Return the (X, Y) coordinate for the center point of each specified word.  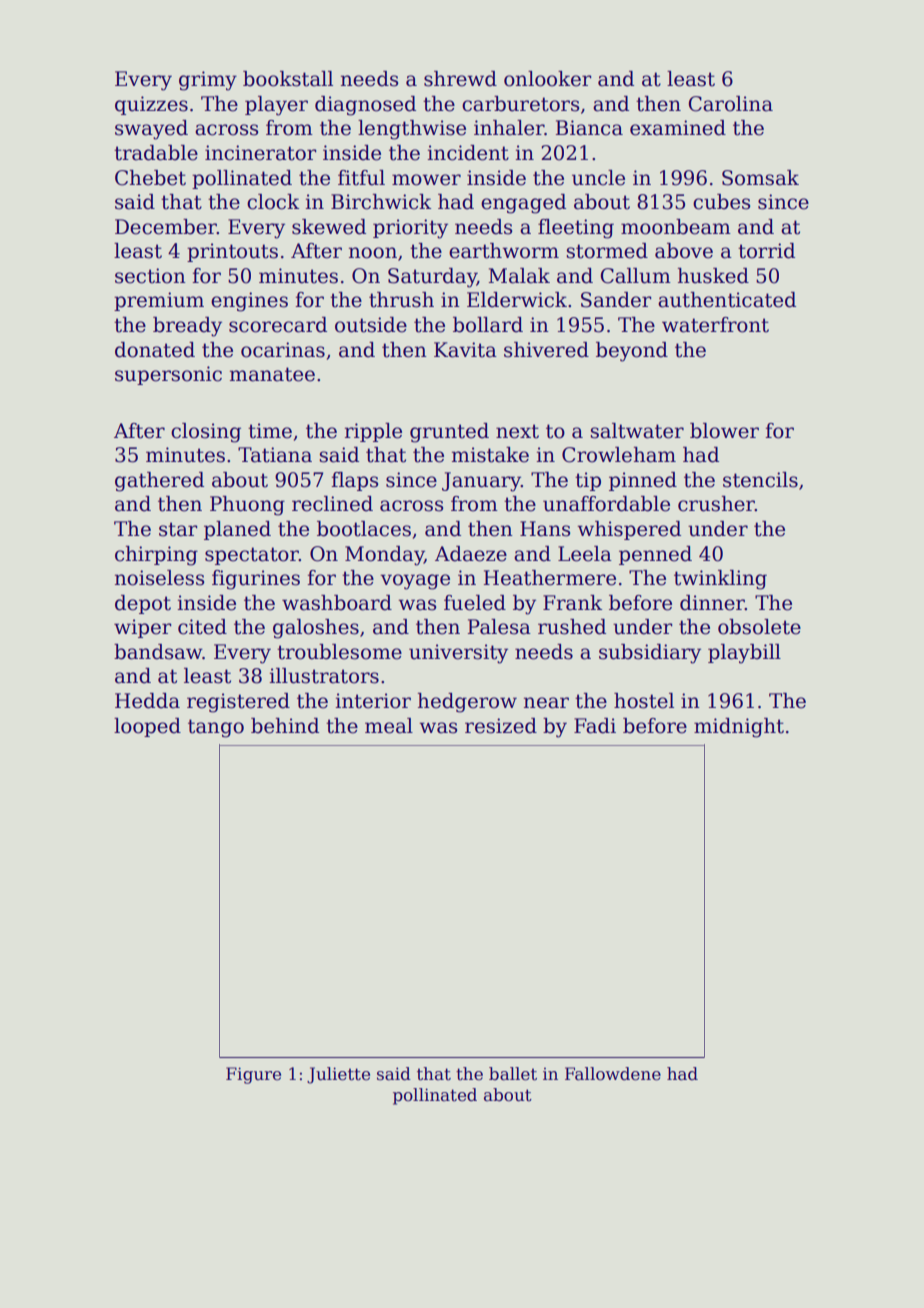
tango (216, 728)
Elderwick (517, 300)
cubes (721, 202)
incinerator (261, 153)
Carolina (731, 104)
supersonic (168, 375)
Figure (253, 1075)
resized (501, 726)
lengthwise (412, 130)
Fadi (595, 726)
